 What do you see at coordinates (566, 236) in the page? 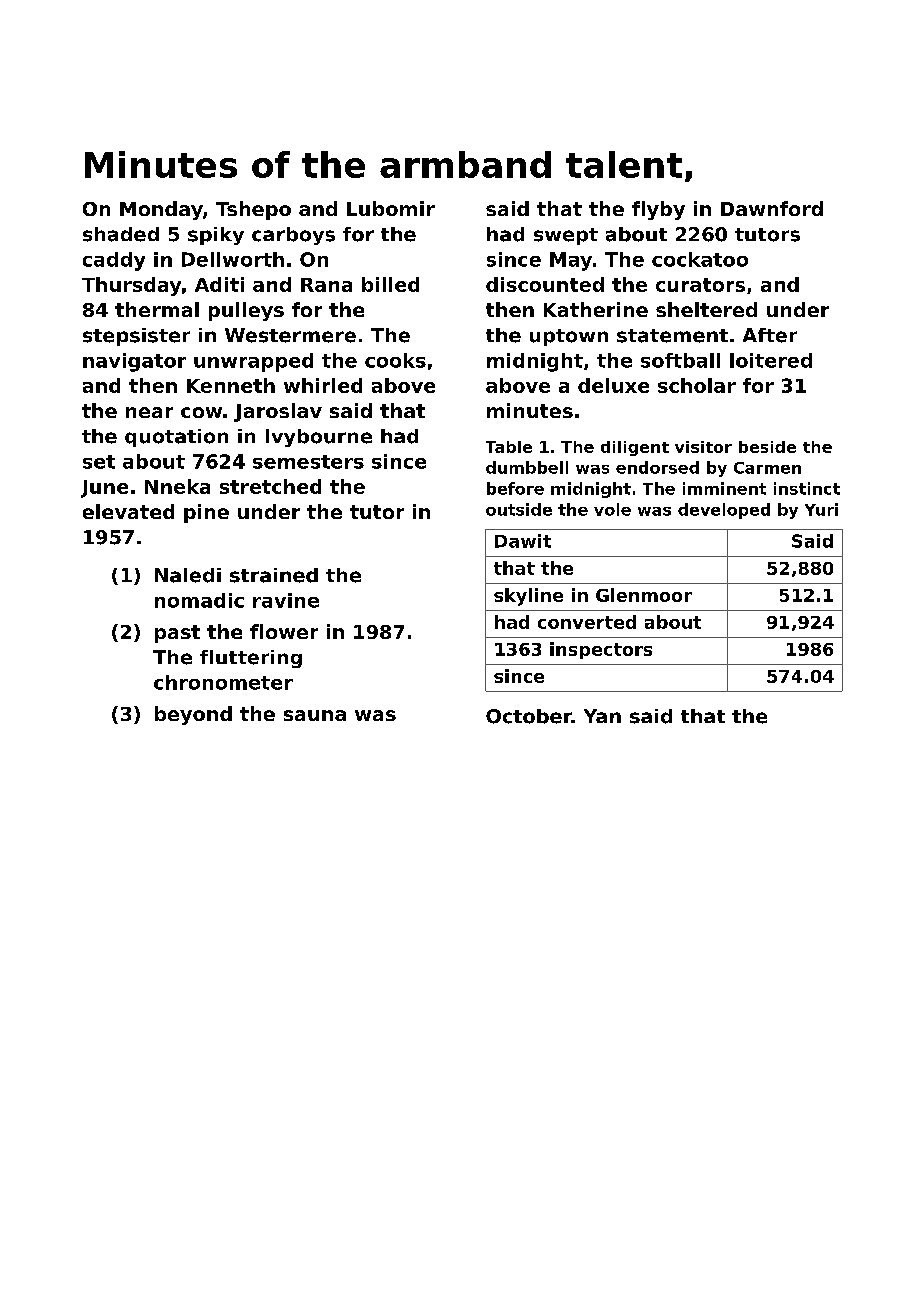
I see `swept` at bounding box center [566, 236].
